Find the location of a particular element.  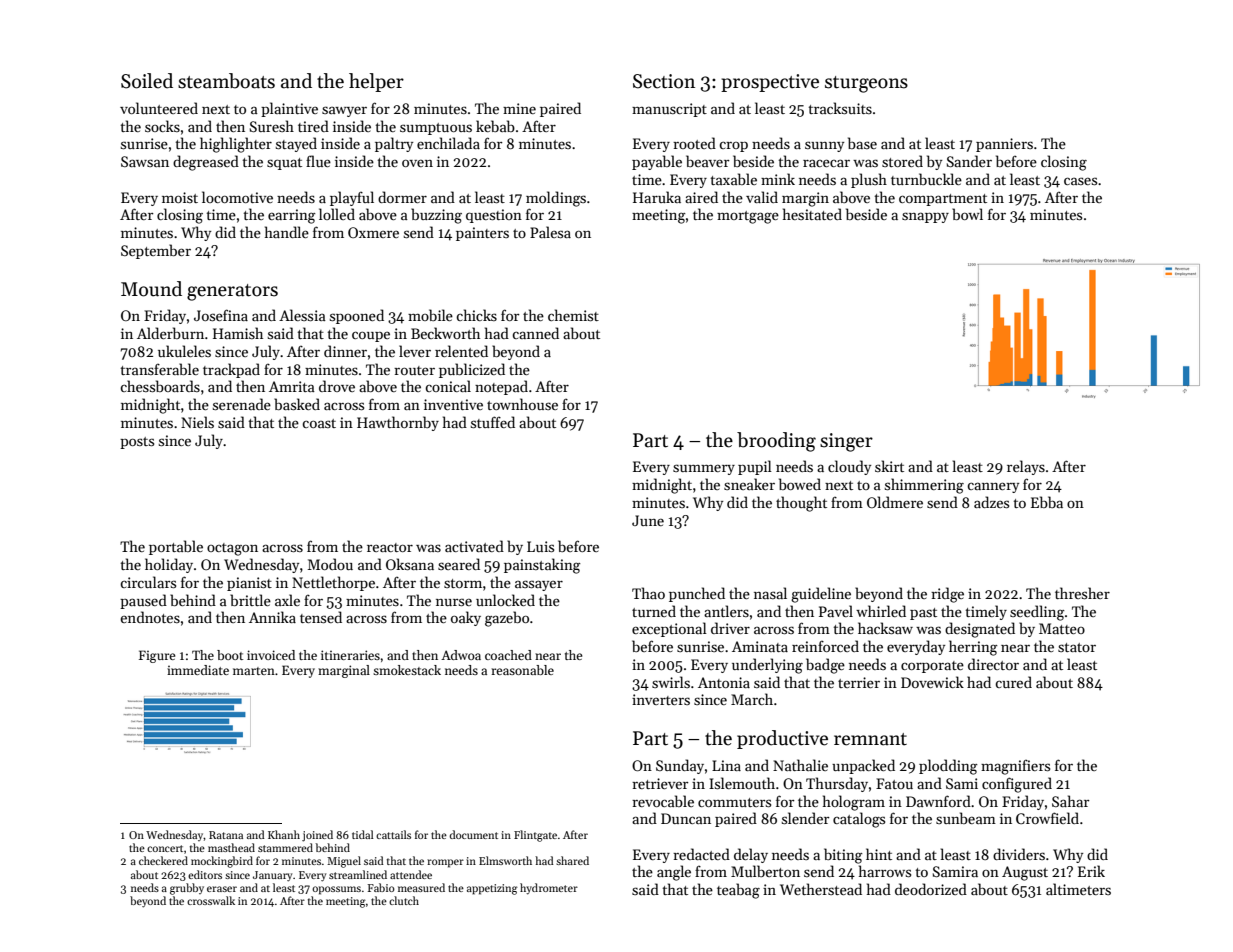

plodding is located at coordinates (948, 767).
